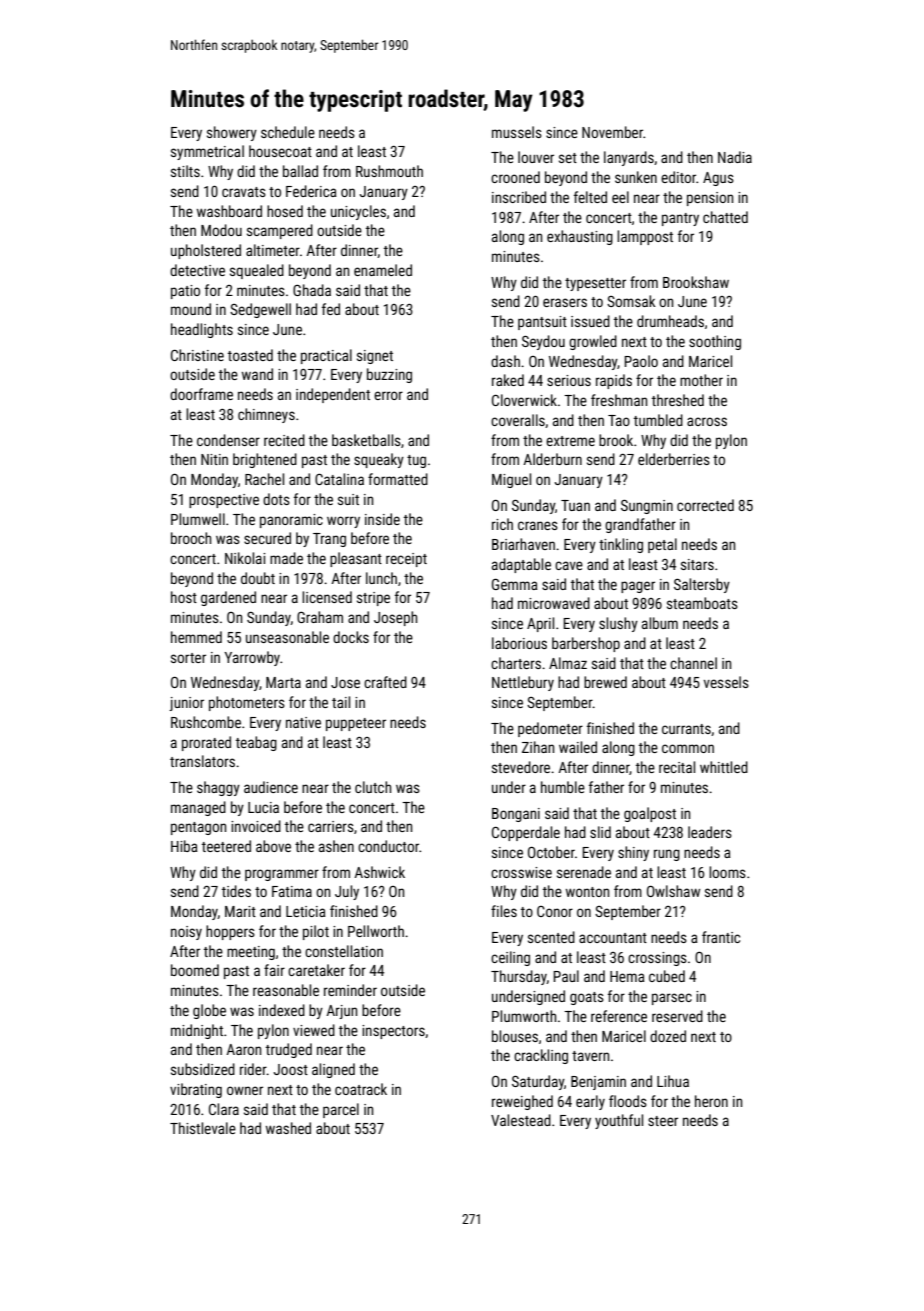 The height and width of the document is (1311, 924). Describe the element at coordinates (214, 459) in the document. I see `Nitin` at that location.
